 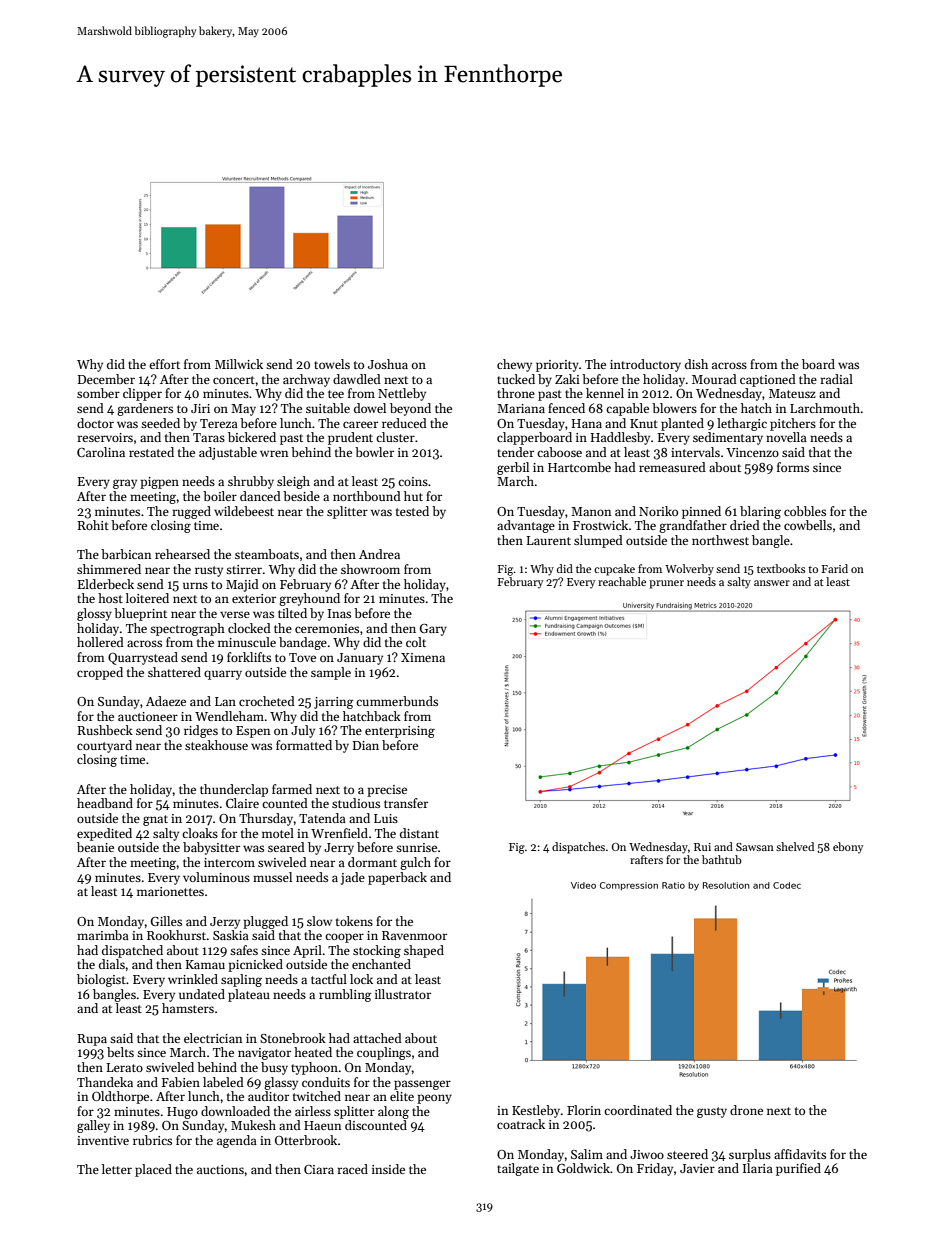 What do you see at coordinates (433, 630) in the document?
I see `Gary` at bounding box center [433, 630].
